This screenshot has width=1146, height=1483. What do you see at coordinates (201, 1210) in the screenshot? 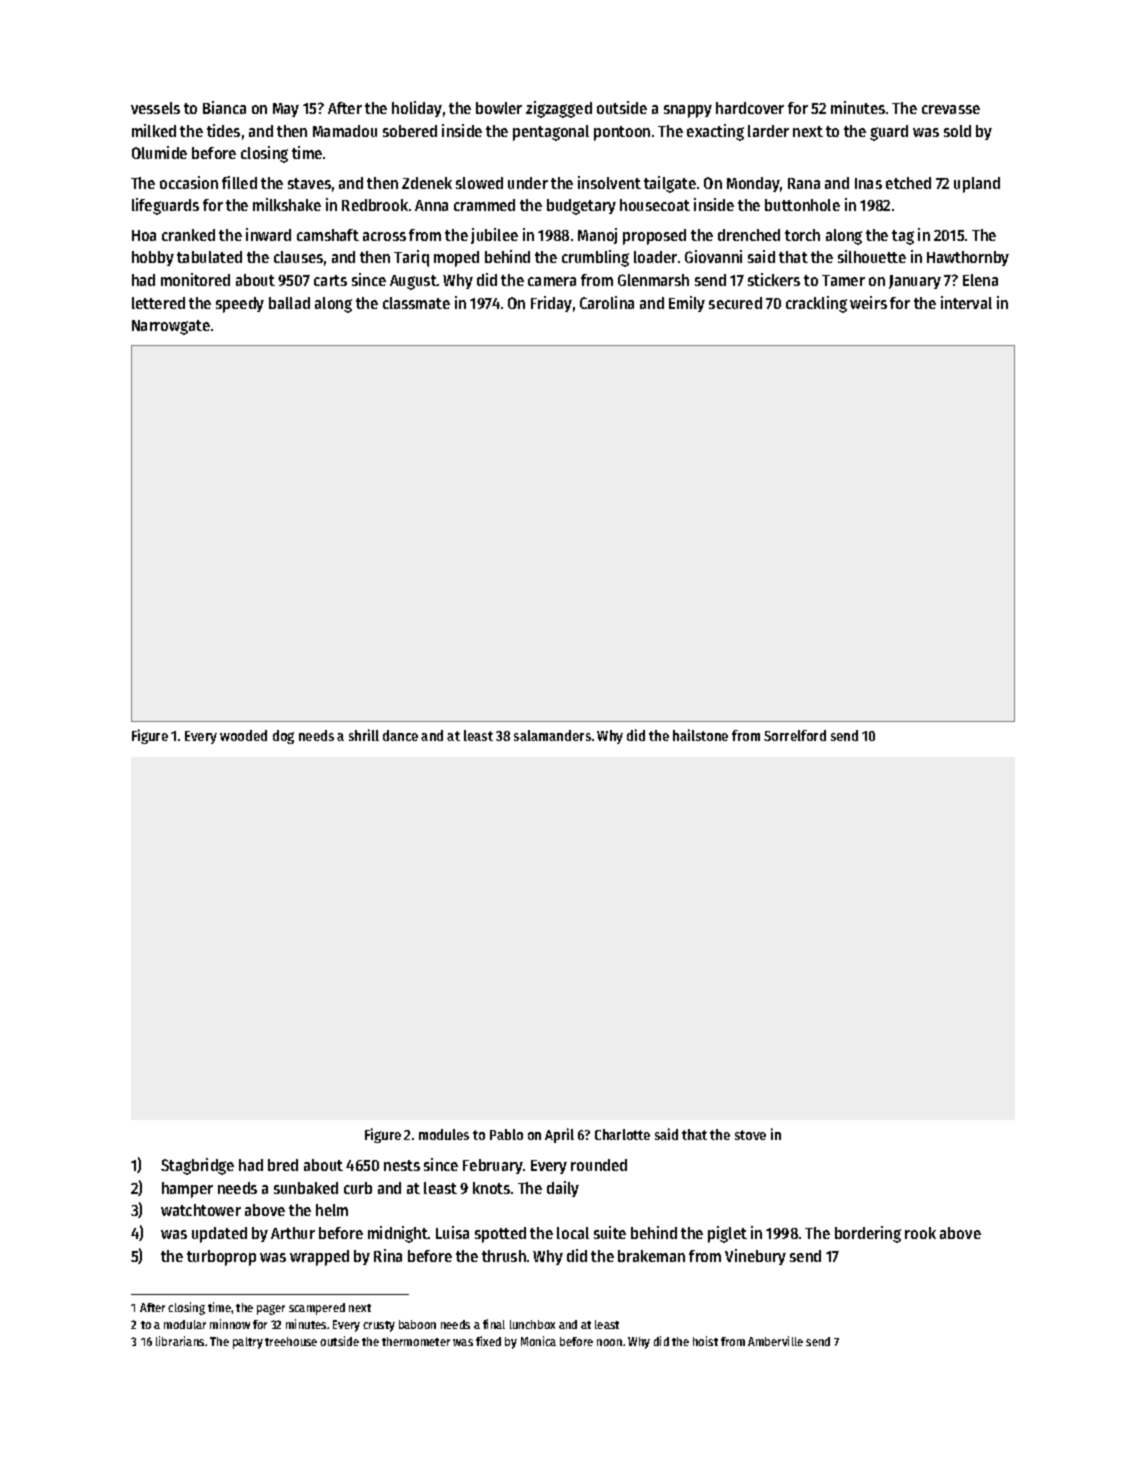
I see `watchtower` at bounding box center [201, 1210].
